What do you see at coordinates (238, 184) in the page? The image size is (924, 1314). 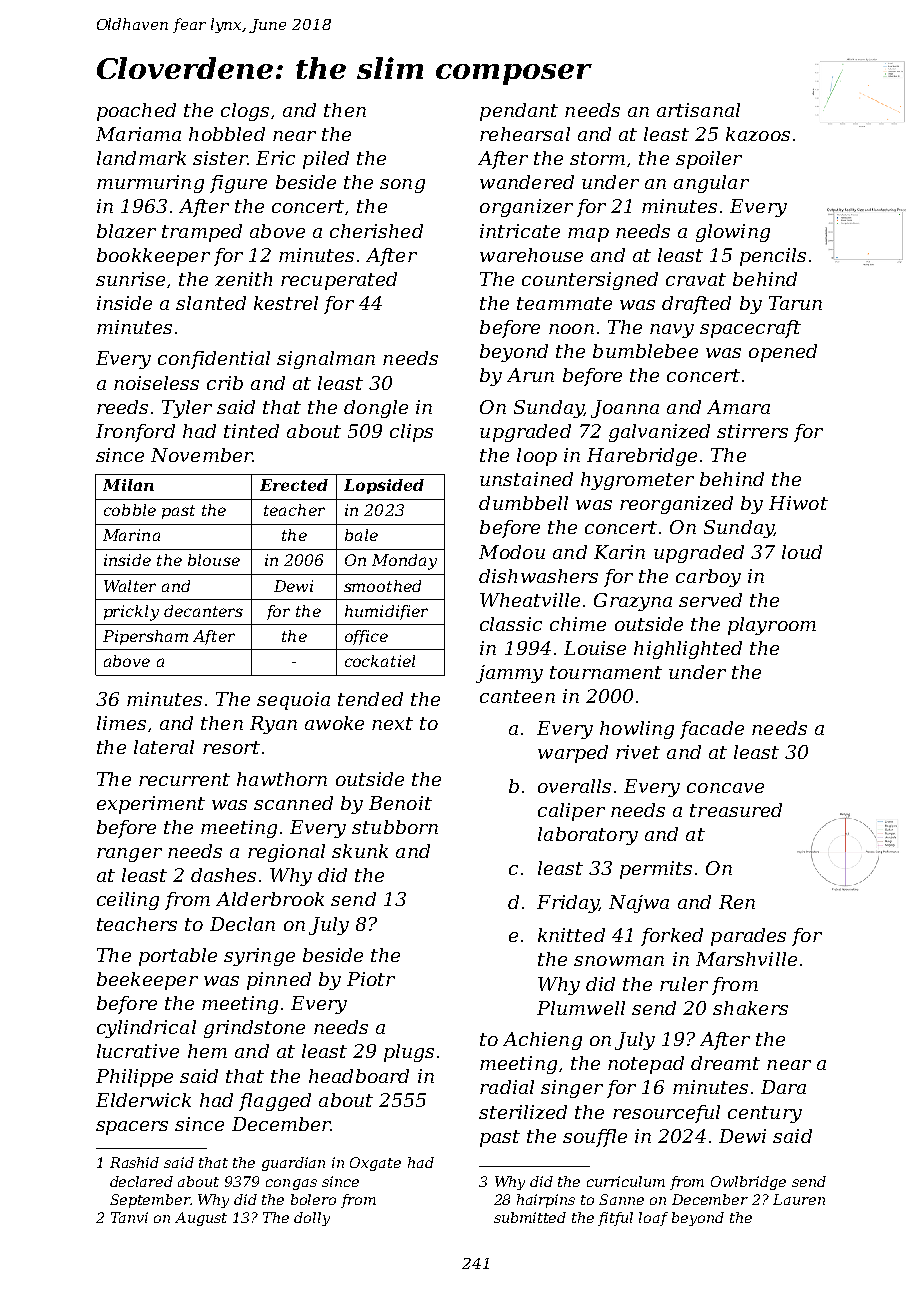 I see `figure` at bounding box center [238, 184].
